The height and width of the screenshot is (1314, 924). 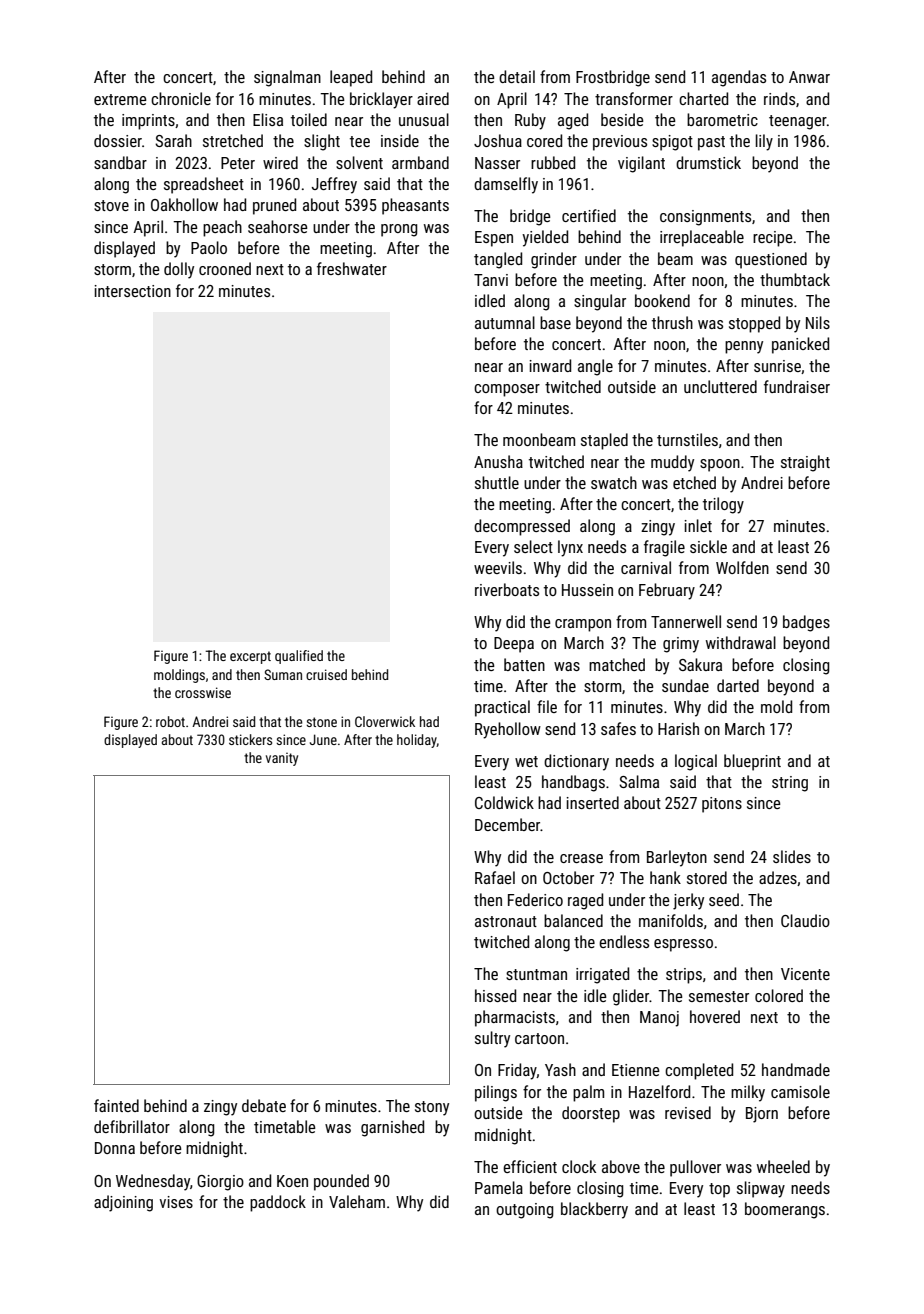 What do you see at coordinates (287, 78) in the screenshot?
I see `signalman` at bounding box center [287, 78].
